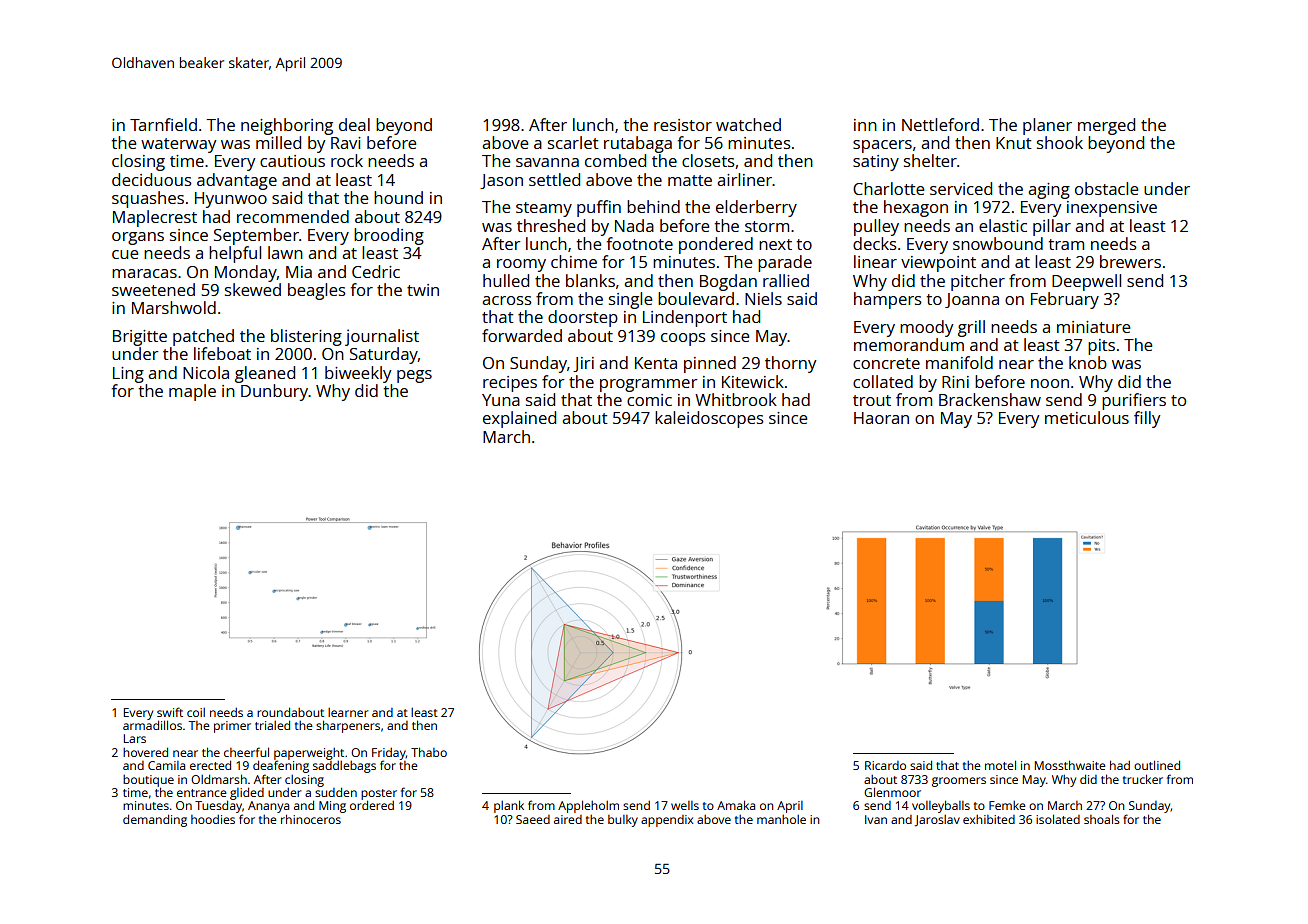  Describe the element at coordinates (501, 400) in the screenshot. I see `Yuna` at that location.
